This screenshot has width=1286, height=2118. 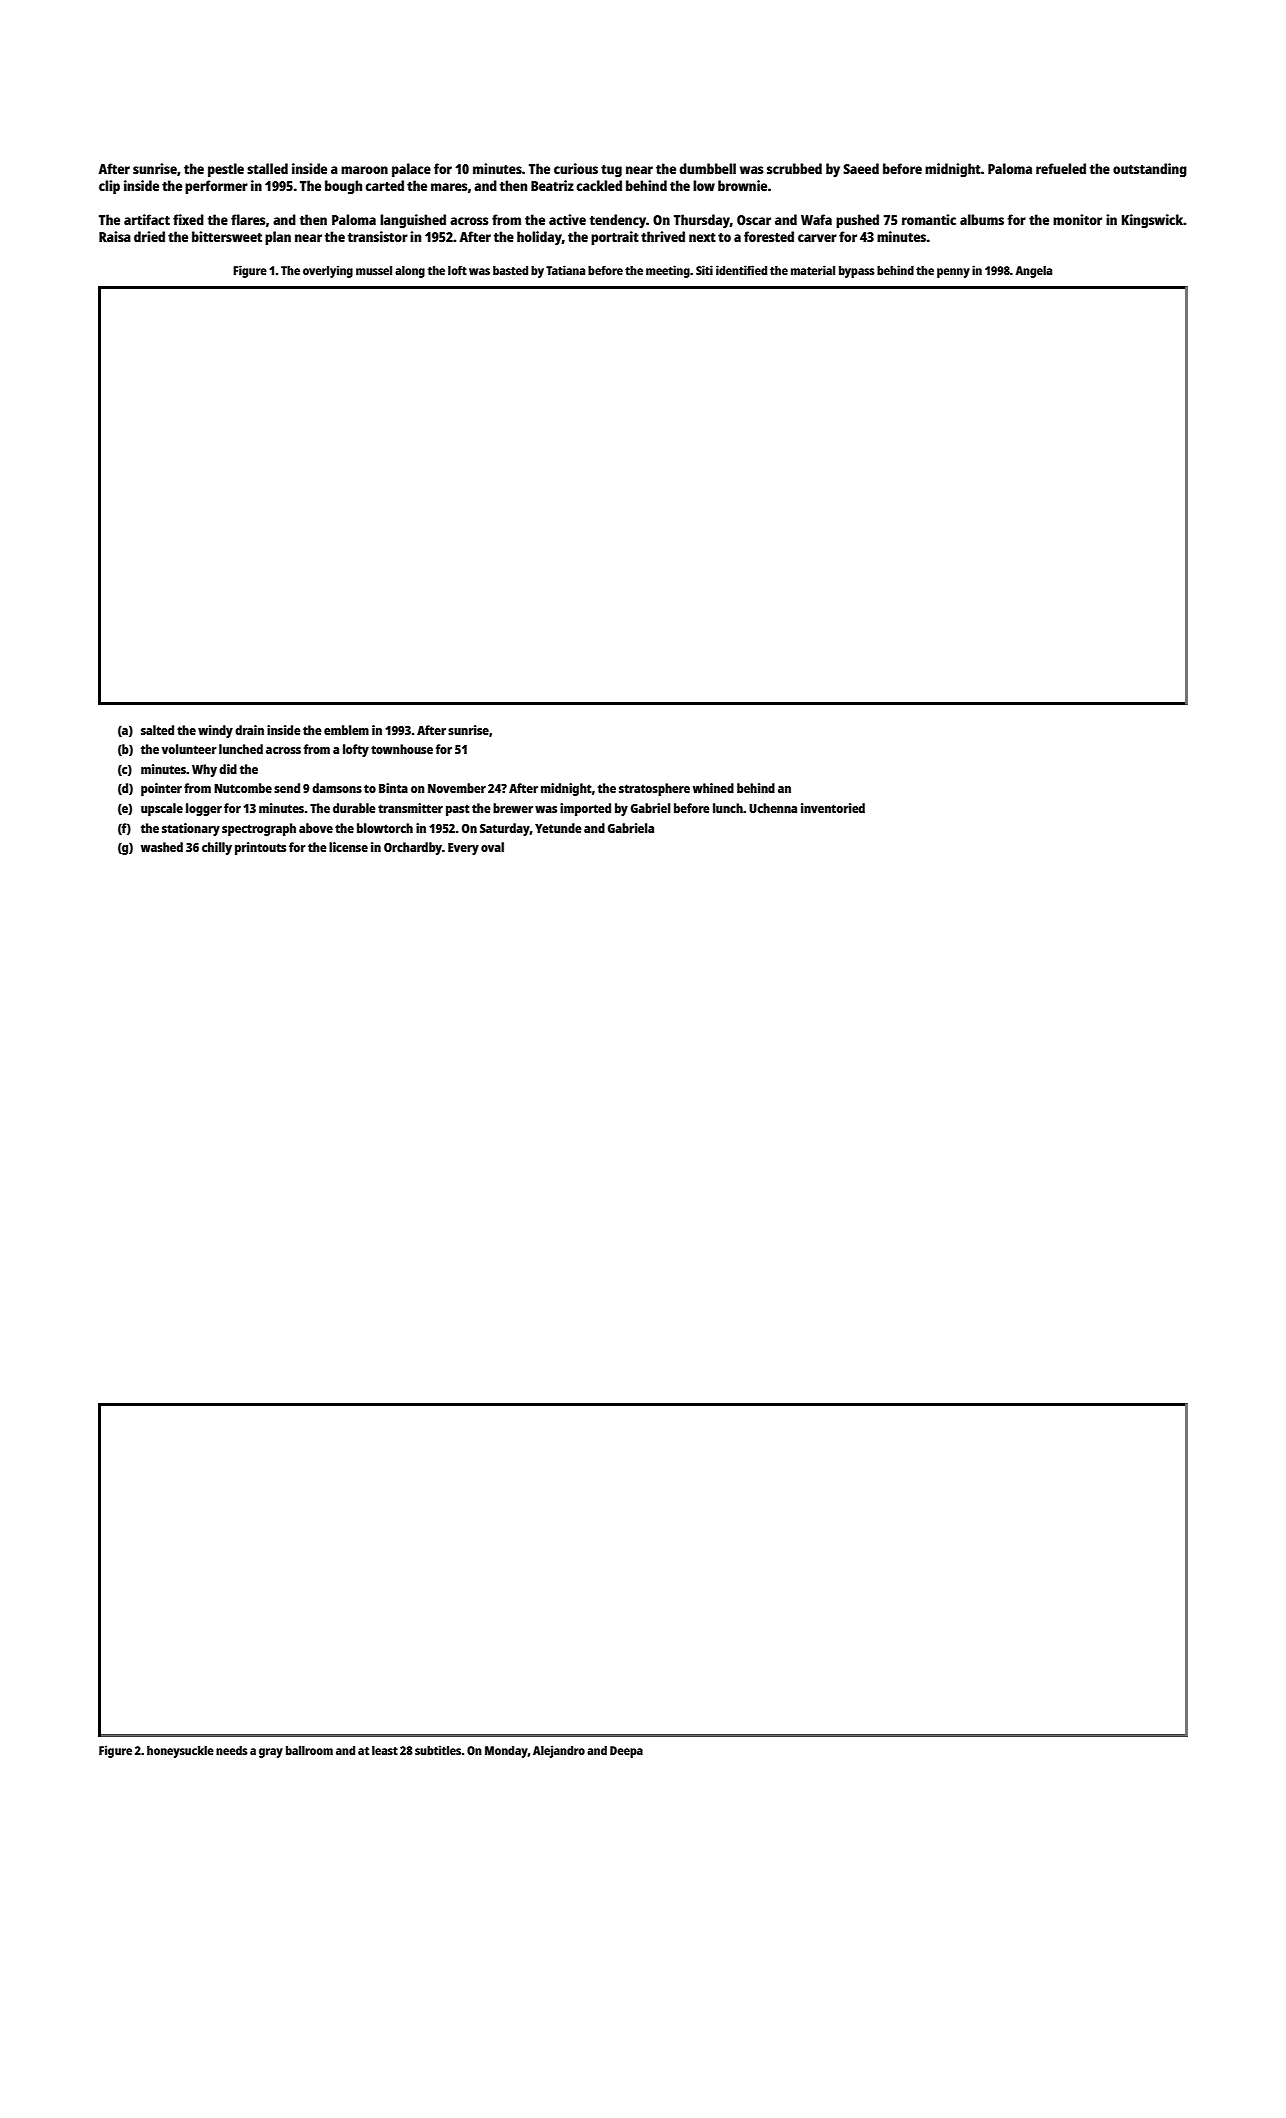 What do you see at coordinates (1061, 168) in the screenshot?
I see `refueled` at bounding box center [1061, 168].
